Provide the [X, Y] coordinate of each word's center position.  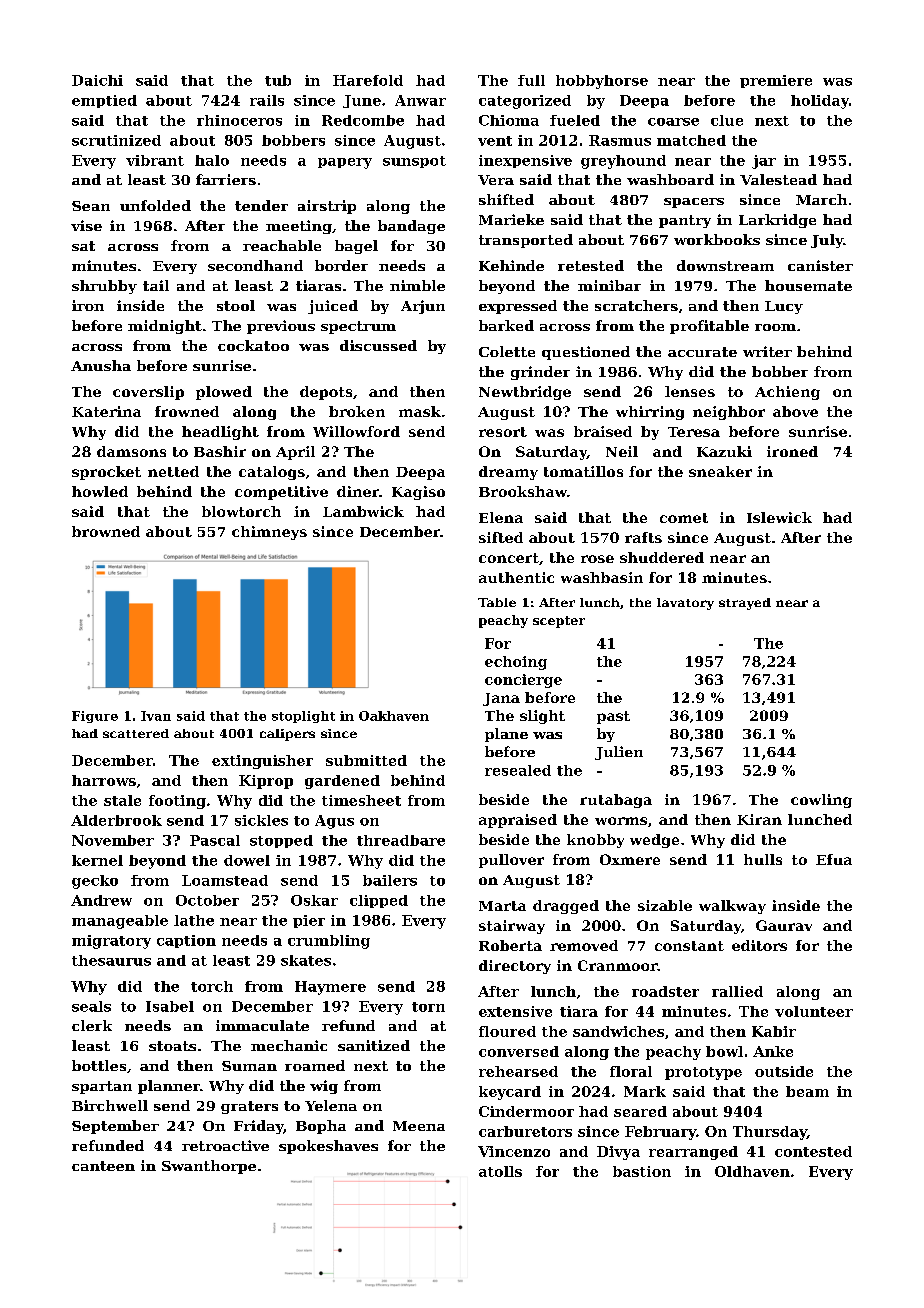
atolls [500, 1171]
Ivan [156, 716]
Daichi [97, 80]
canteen [103, 1166]
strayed [745, 604]
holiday [820, 102]
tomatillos [583, 471]
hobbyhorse [602, 82]
